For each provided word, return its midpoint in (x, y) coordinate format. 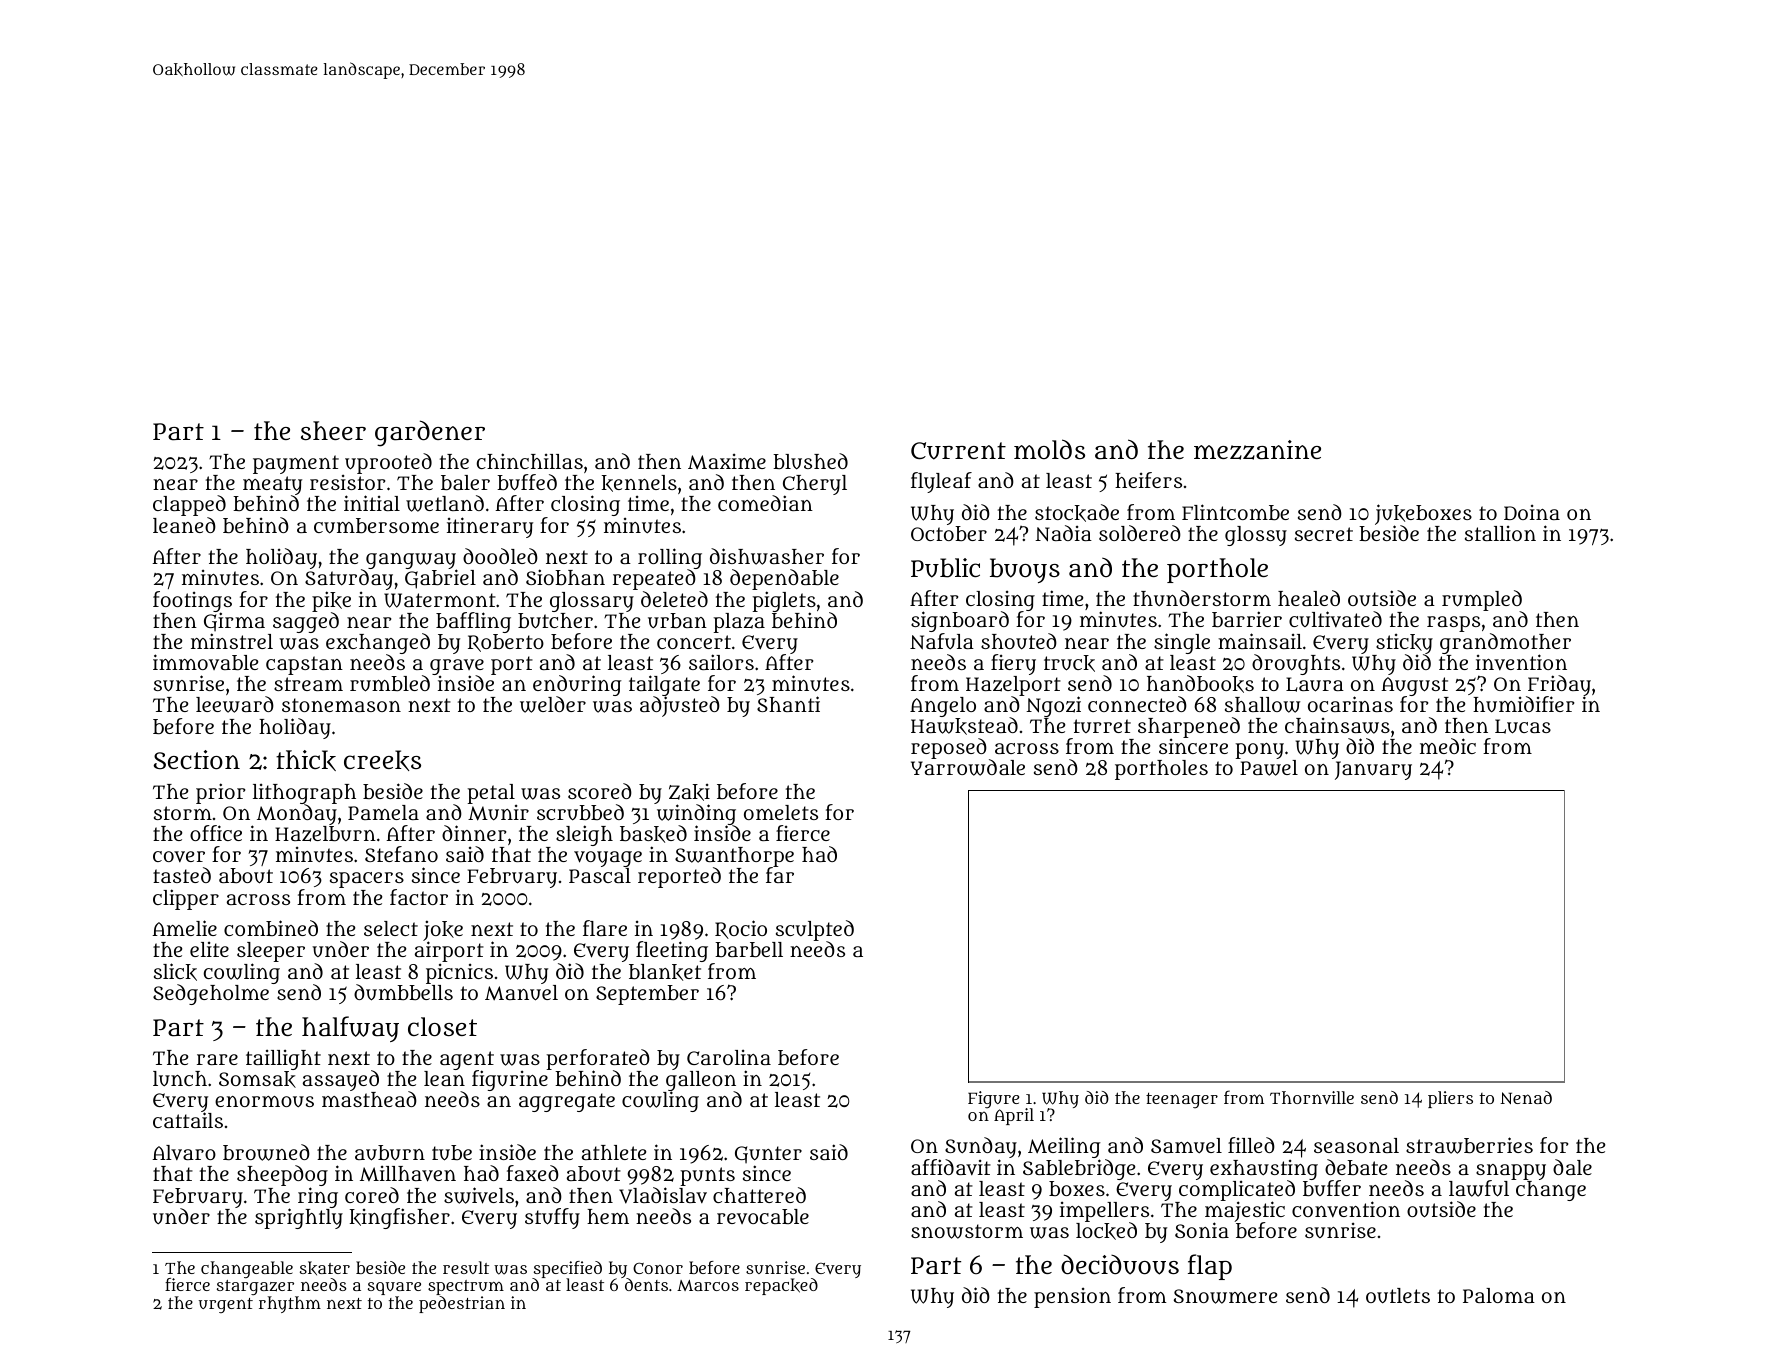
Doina (1532, 512)
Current (958, 451)
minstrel (232, 641)
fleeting (672, 951)
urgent (226, 1305)
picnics (459, 974)
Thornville (1312, 1097)
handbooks (1200, 684)
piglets (784, 601)
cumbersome (376, 526)
